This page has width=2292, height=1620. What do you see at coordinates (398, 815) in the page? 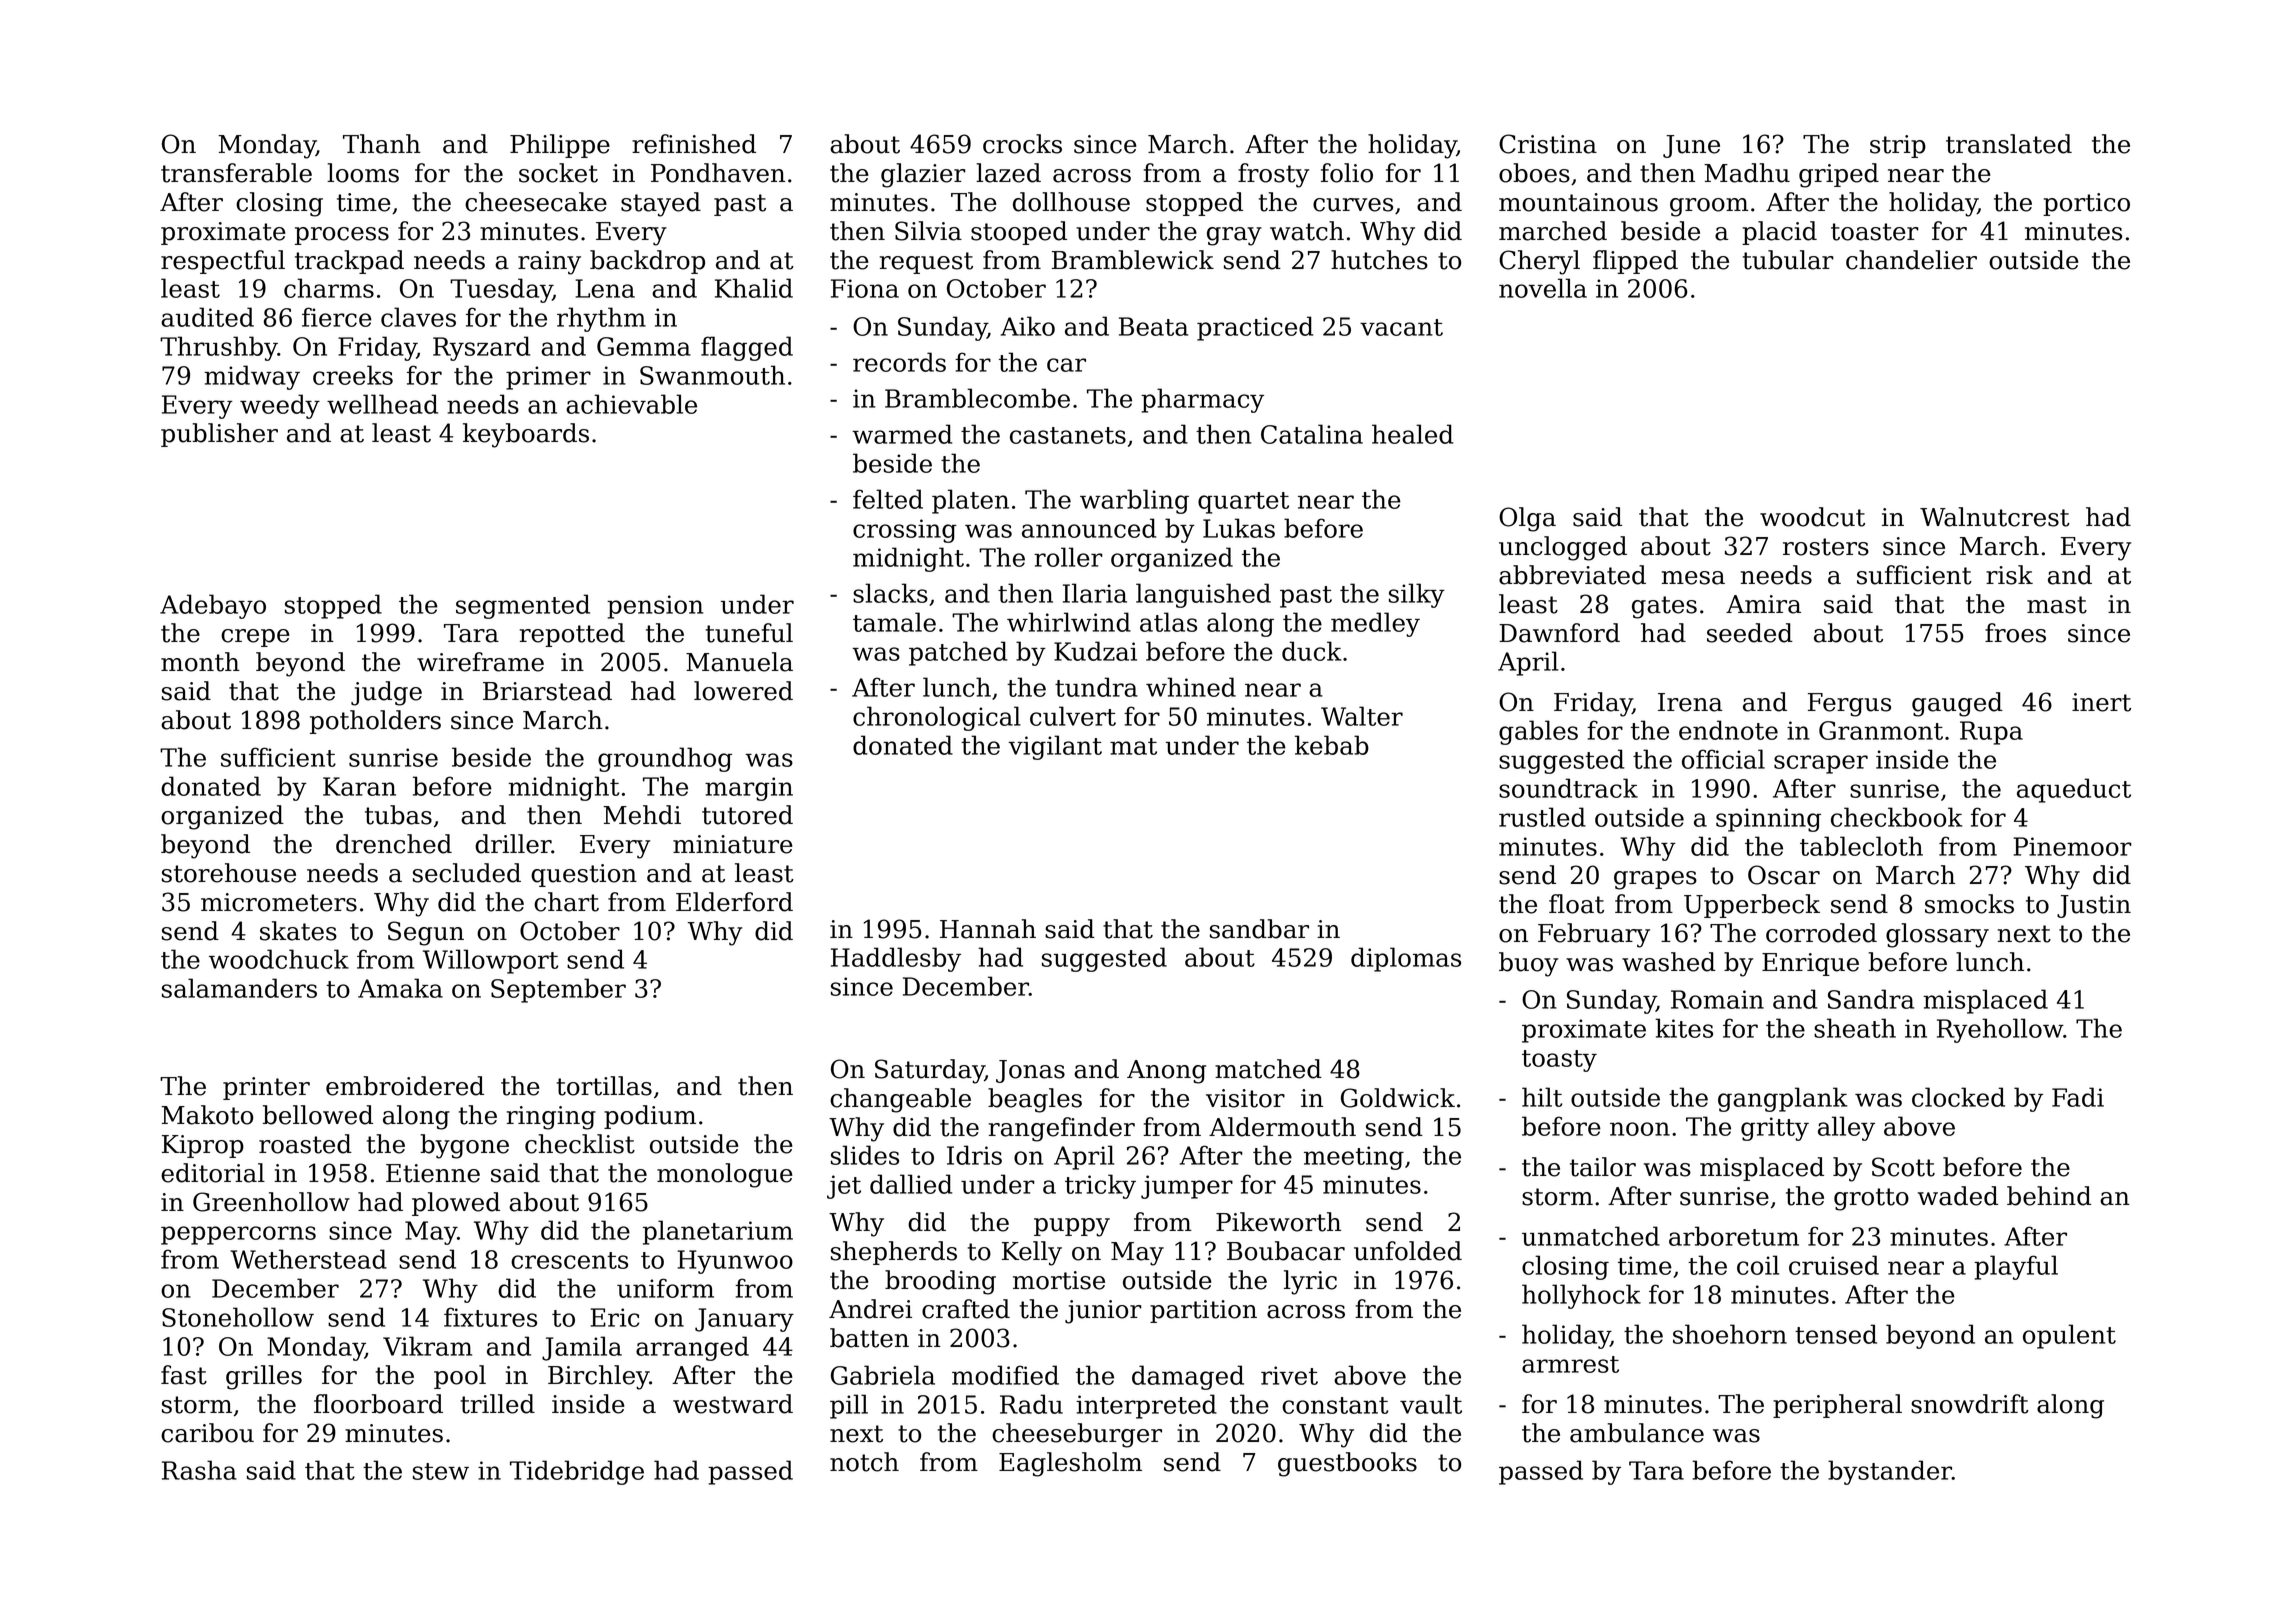
I see `tubas` at bounding box center [398, 815].
